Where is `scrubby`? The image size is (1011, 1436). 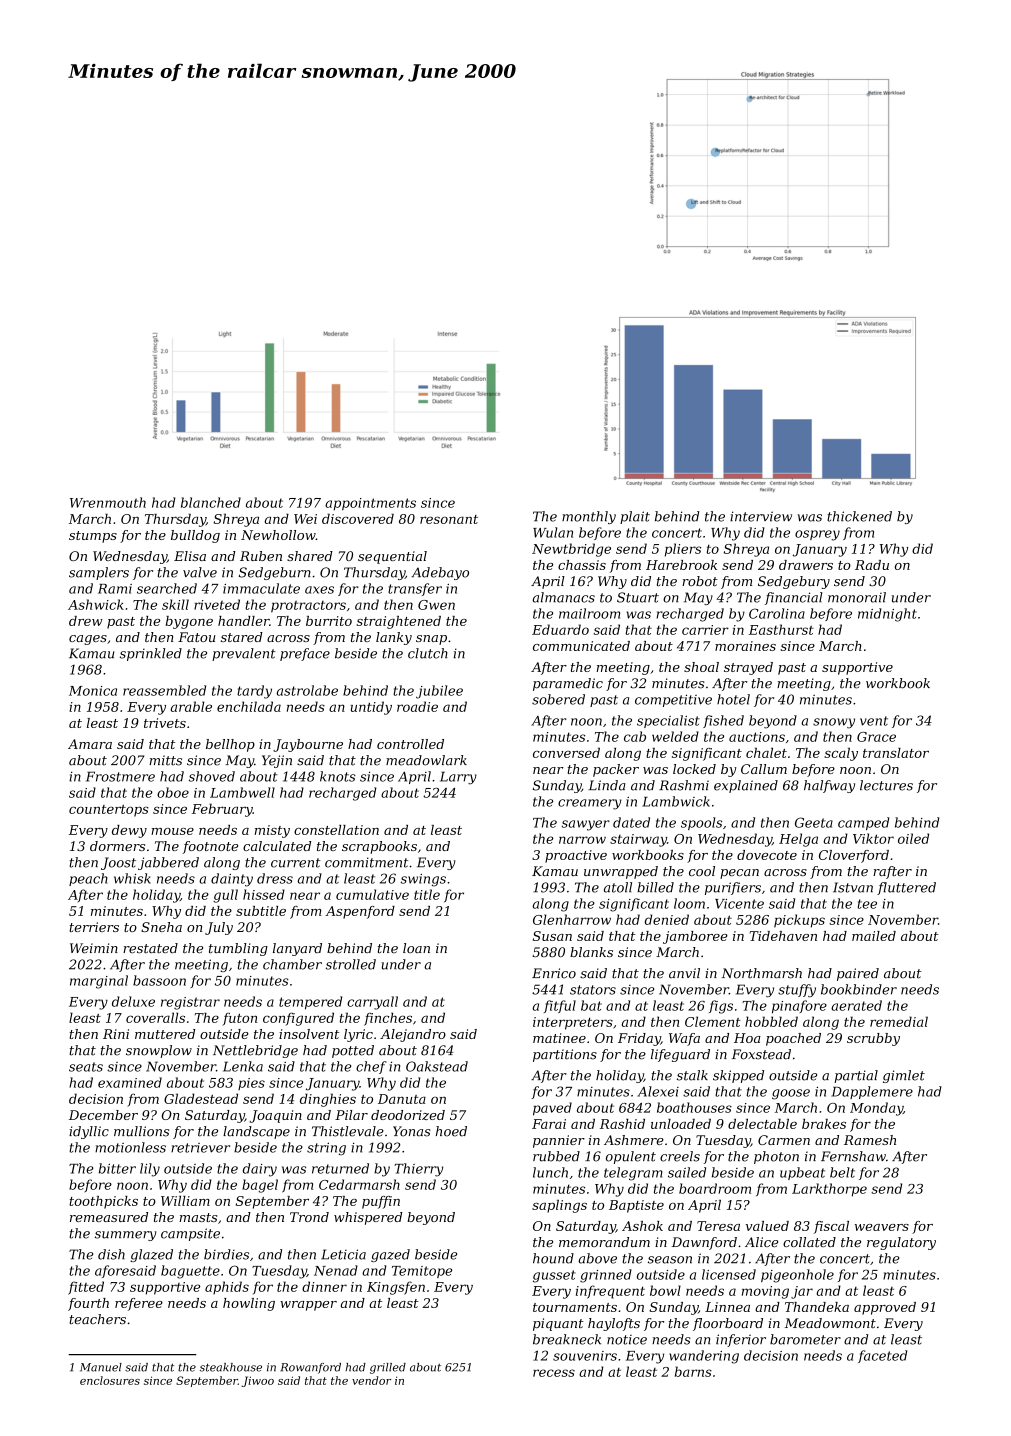 scrubby is located at coordinates (873, 1039).
